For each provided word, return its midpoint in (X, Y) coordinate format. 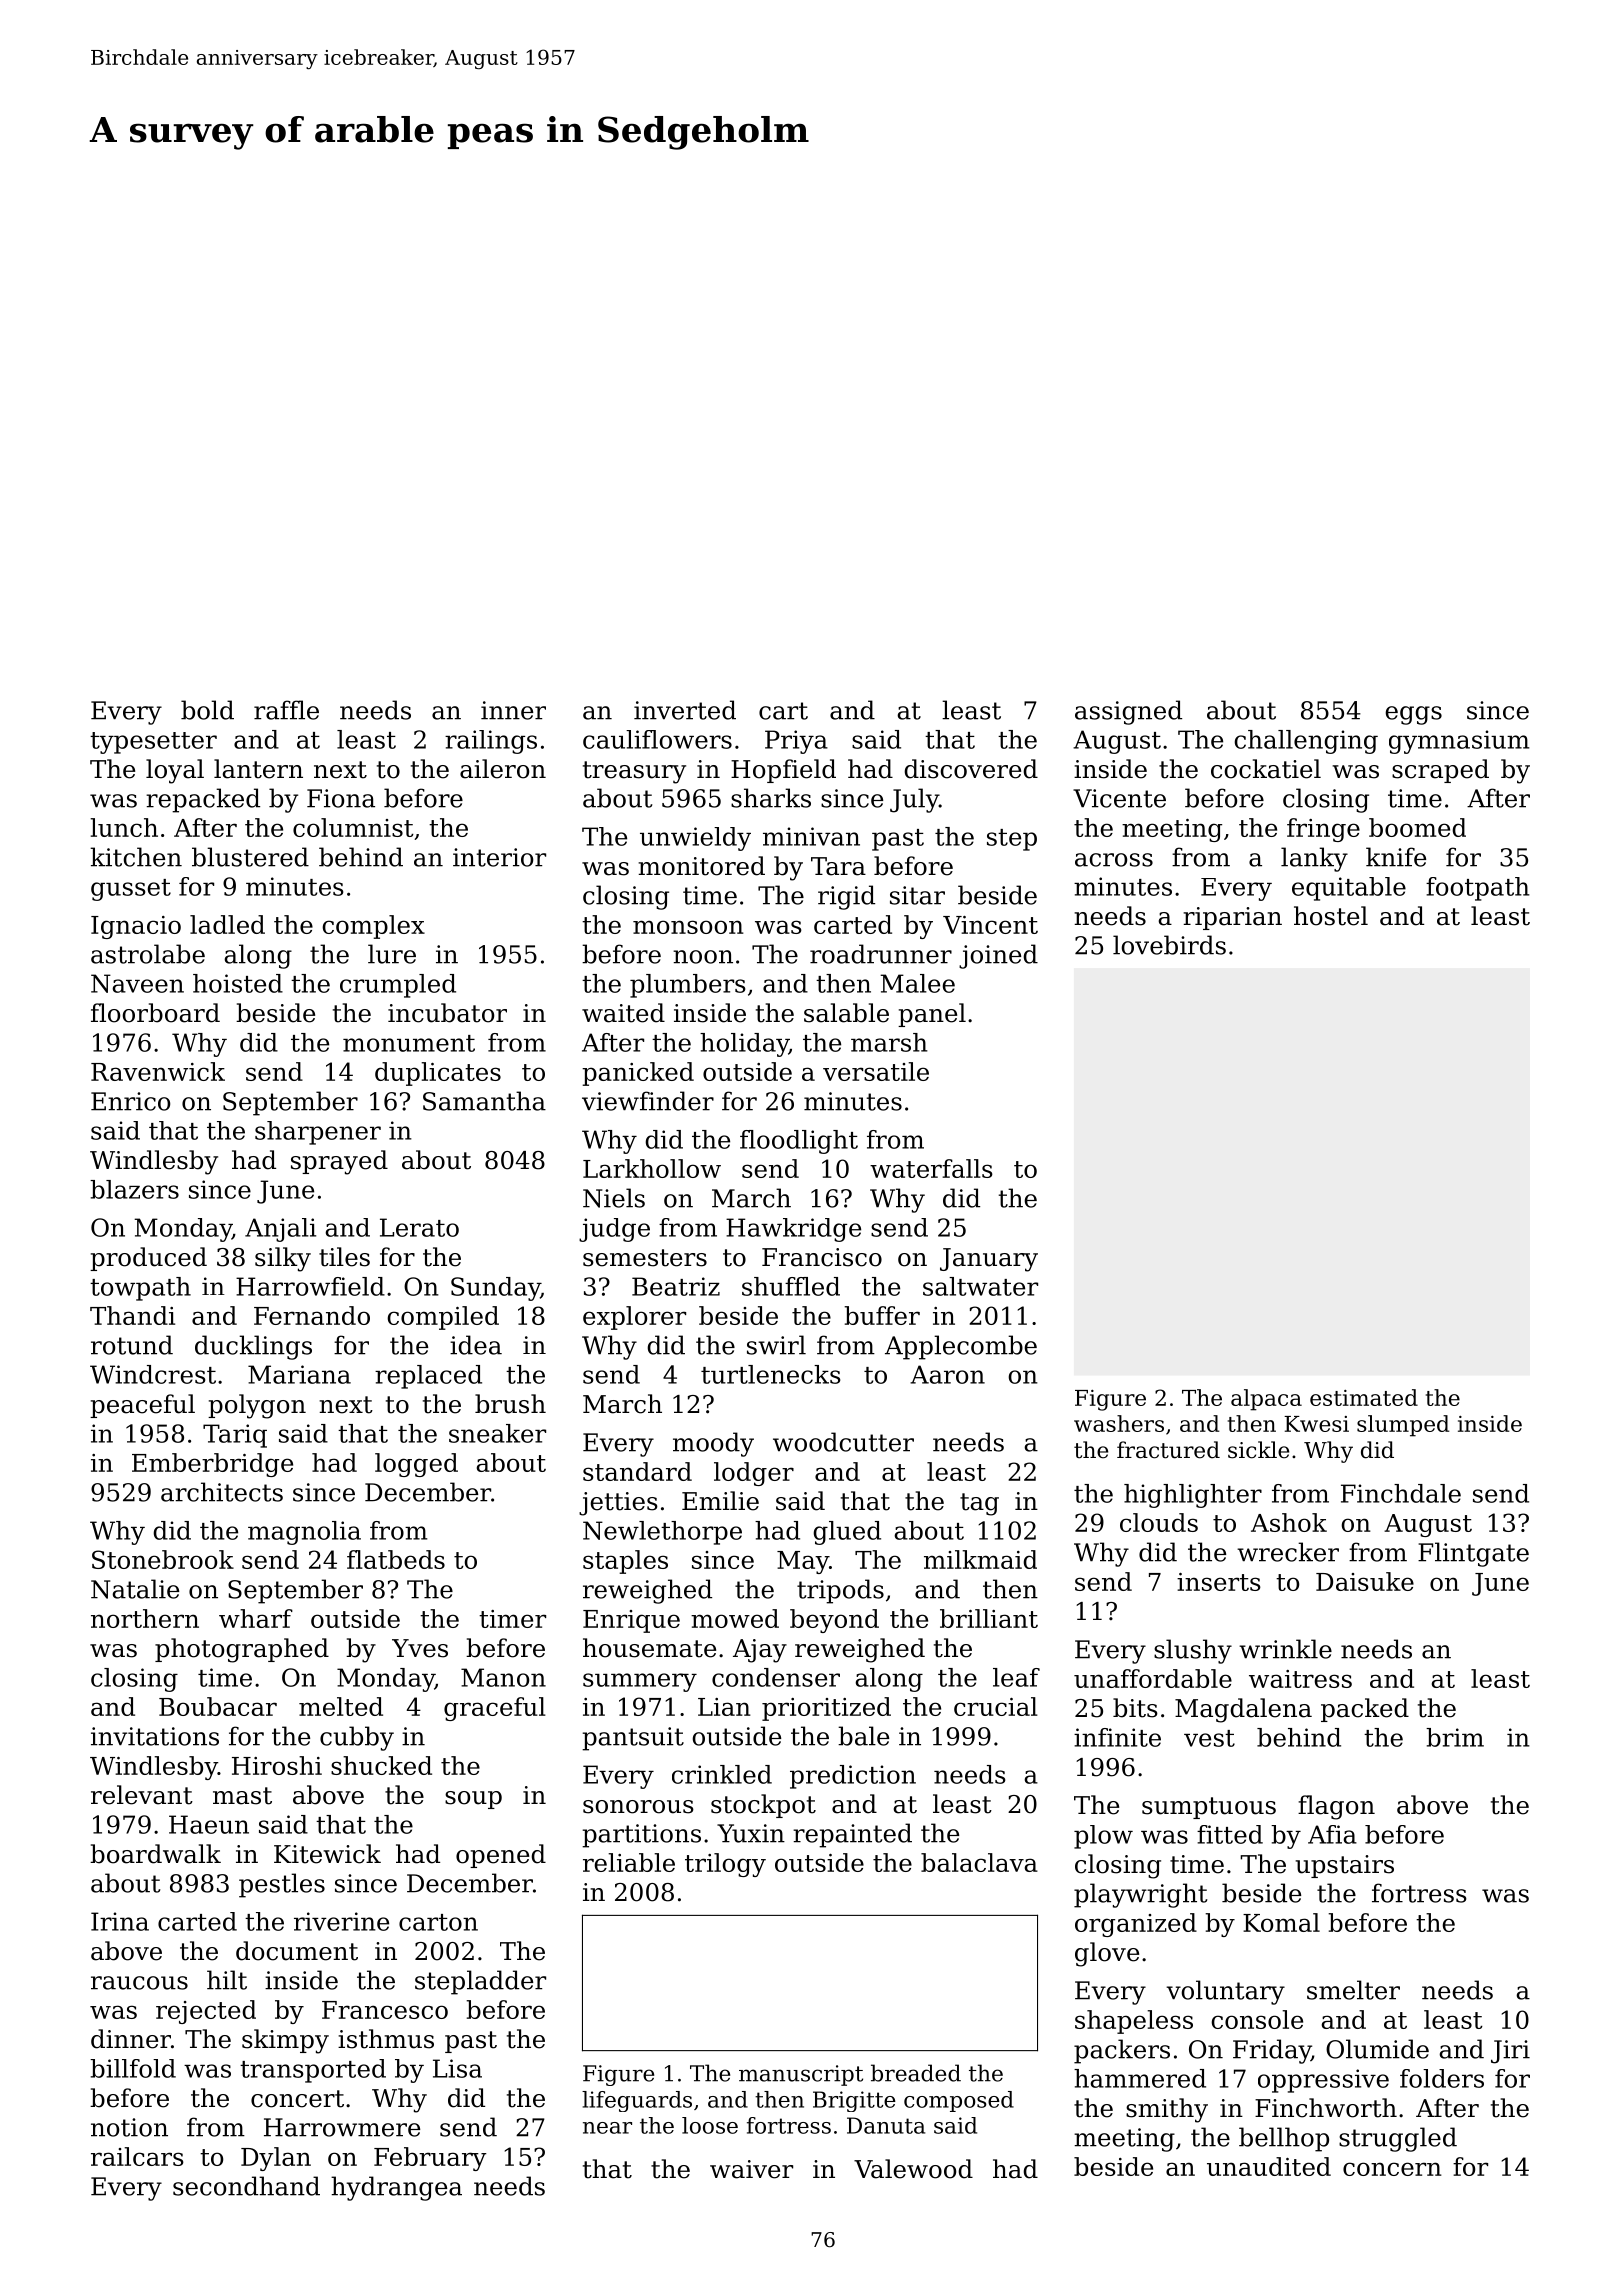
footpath (1478, 889)
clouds (1159, 1522)
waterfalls (931, 1168)
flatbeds (396, 1559)
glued (847, 1533)
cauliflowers (657, 739)
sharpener (318, 1133)
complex (373, 927)
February (430, 2159)
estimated (1364, 1397)
